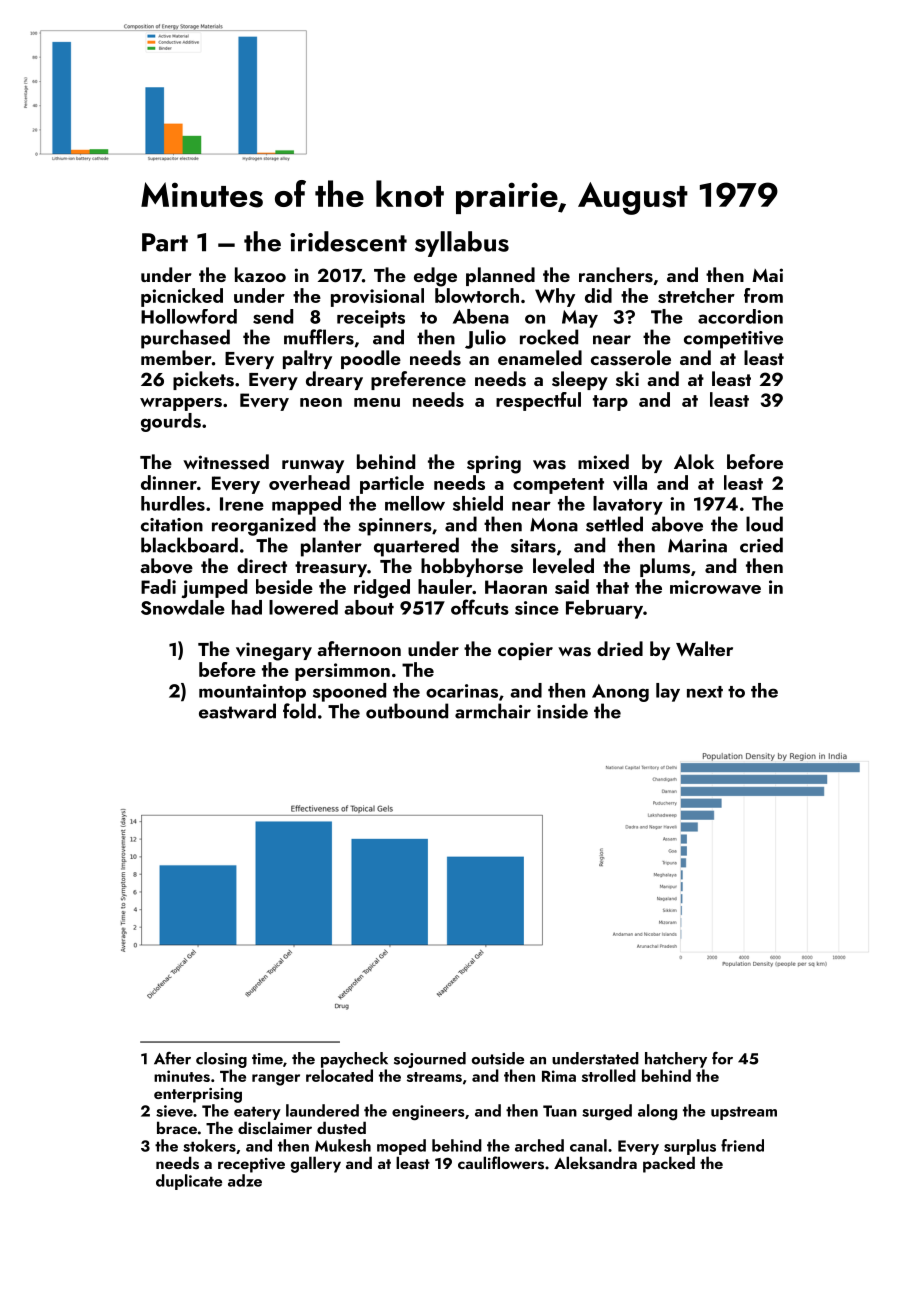 The width and height of the screenshot is (924, 1311). I want to click on Mai, so click(767, 275).
